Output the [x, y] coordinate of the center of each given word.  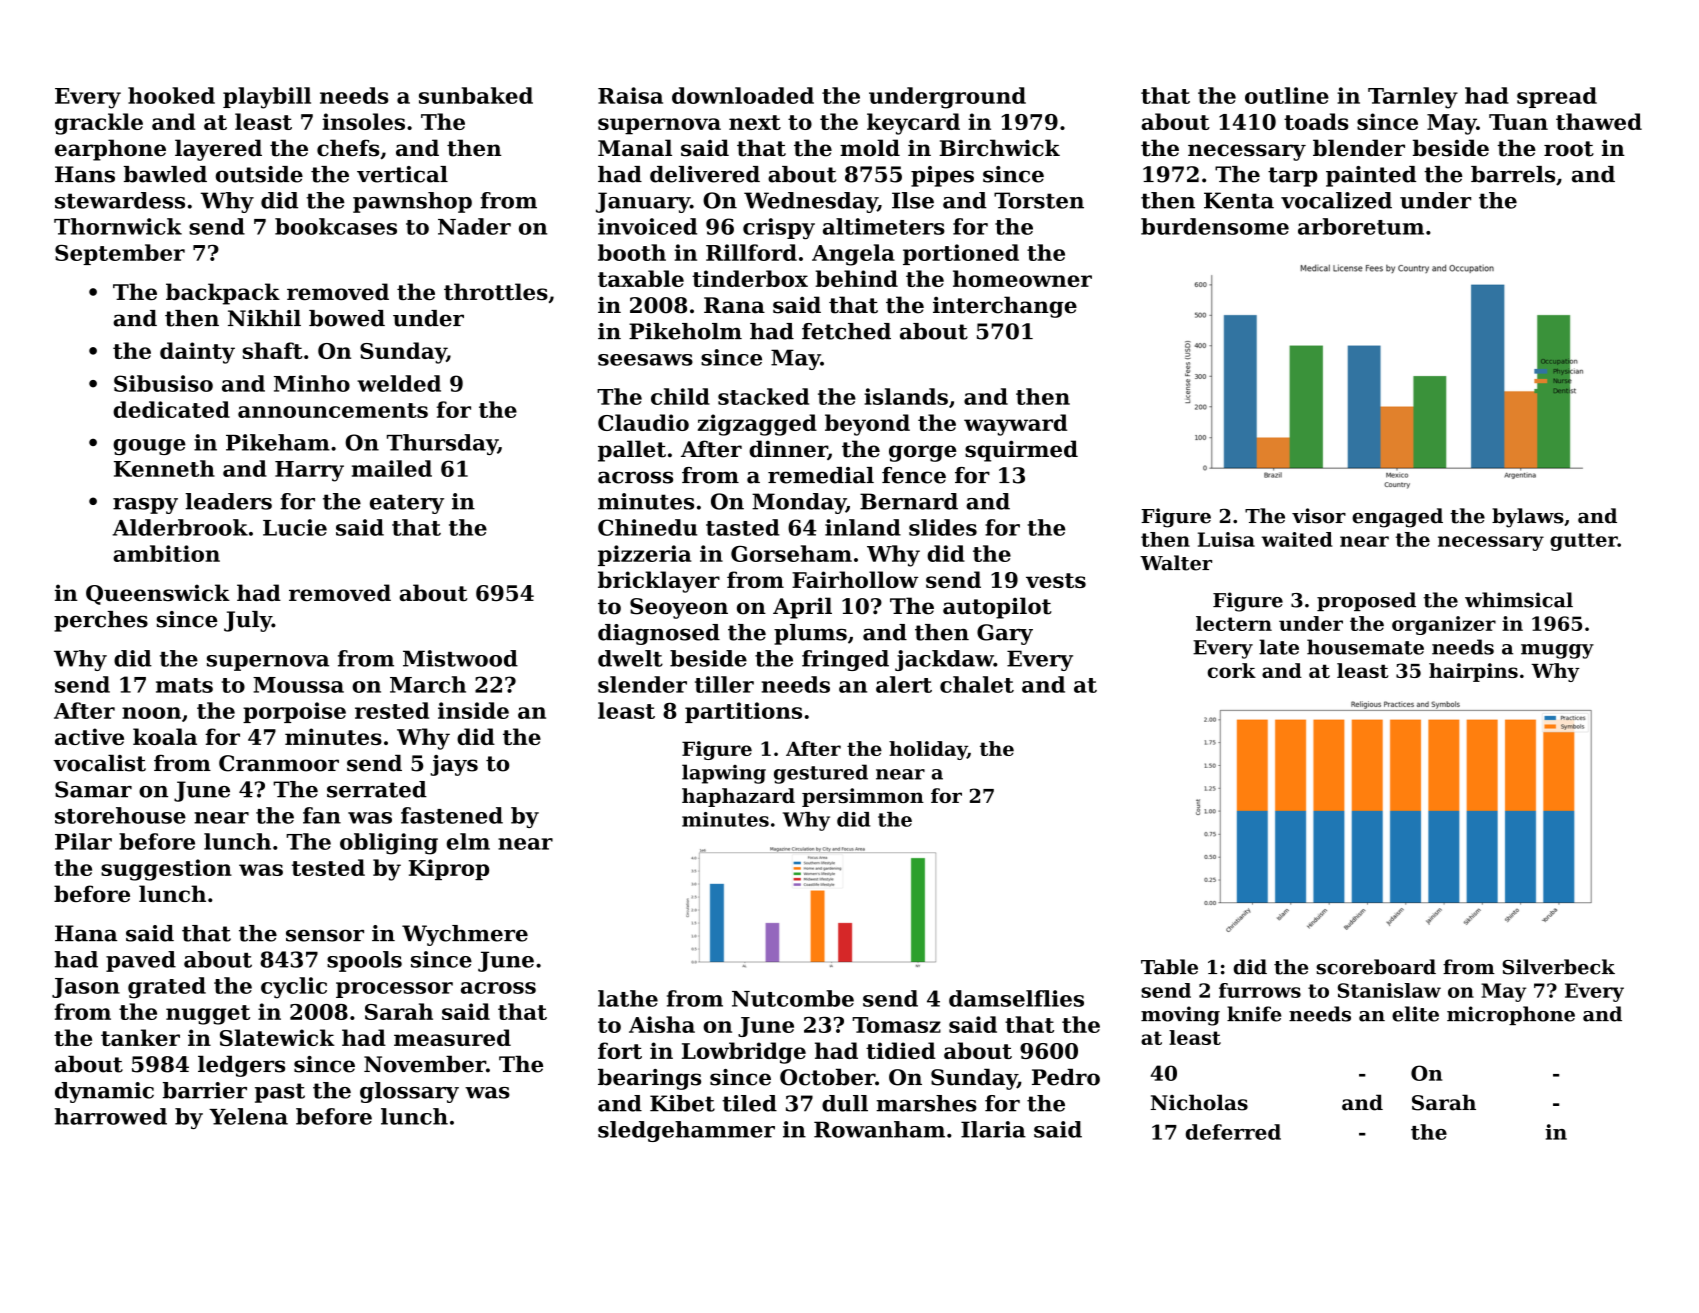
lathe [628, 998]
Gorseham [791, 553]
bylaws [1528, 518]
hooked [171, 95]
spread [1557, 97]
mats [184, 685]
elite [1415, 1014]
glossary [409, 1092]
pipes [942, 176]
